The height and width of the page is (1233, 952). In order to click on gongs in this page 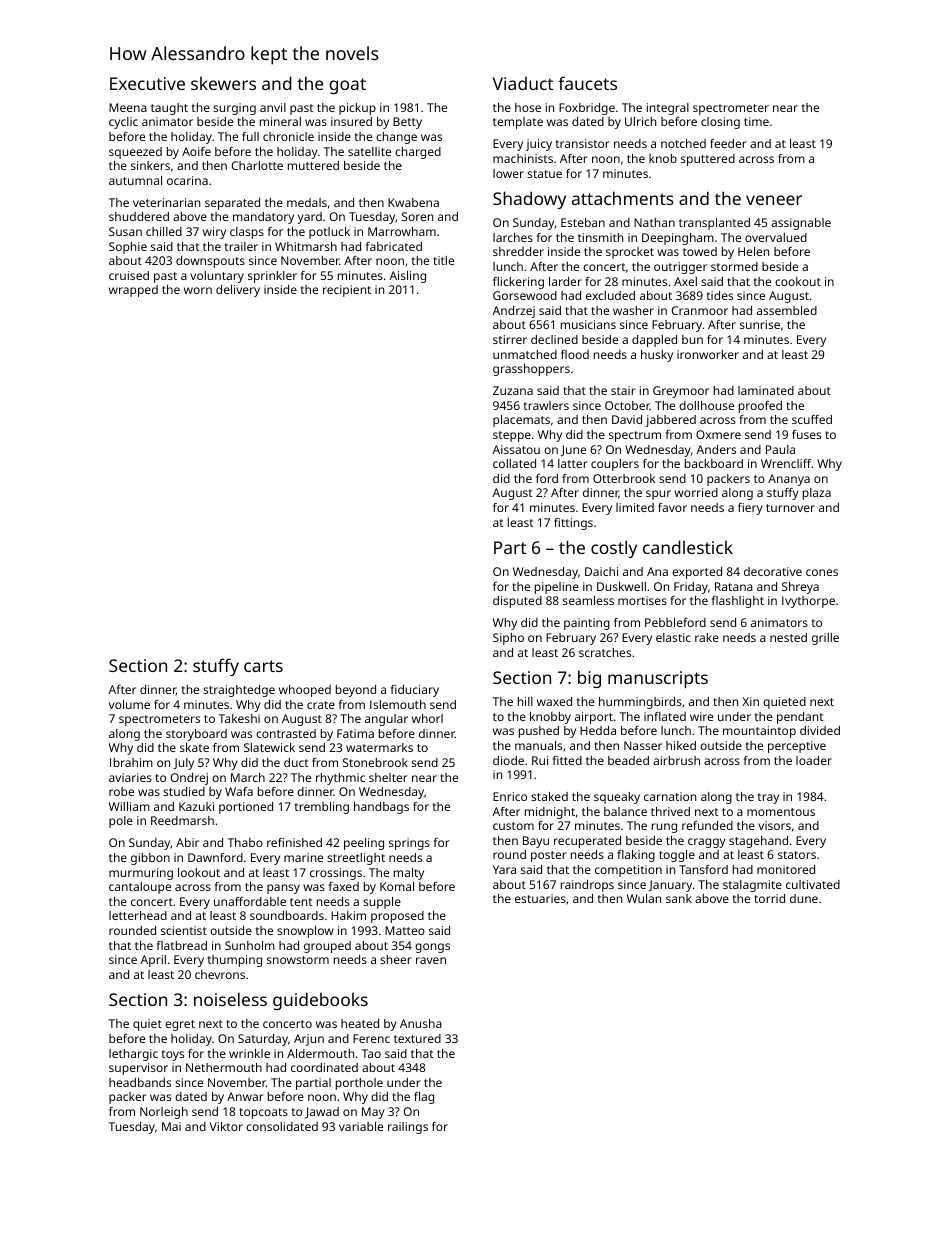, I will do `click(432, 948)`.
